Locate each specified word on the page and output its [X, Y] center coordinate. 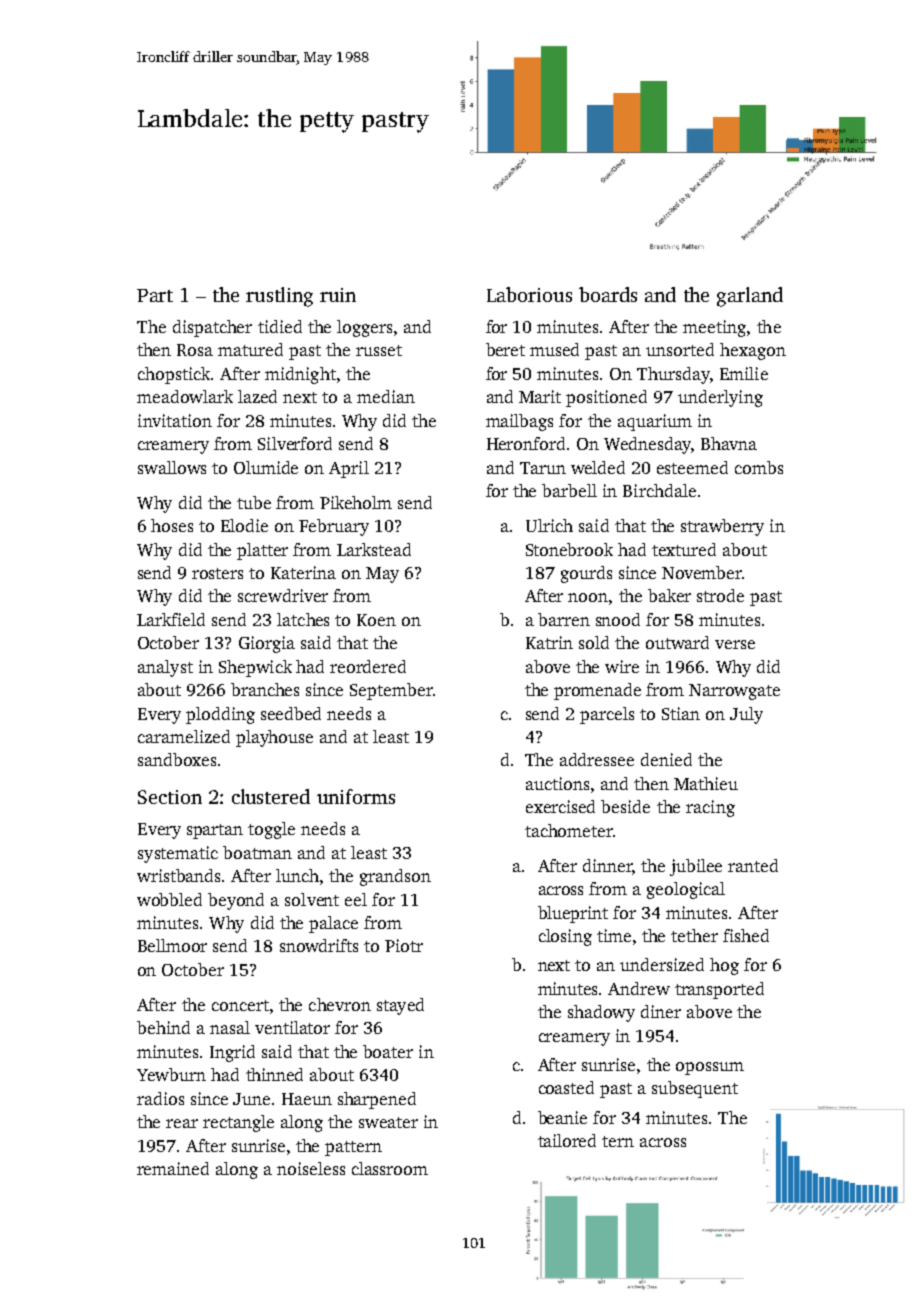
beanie [562, 1117]
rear [182, 1123]
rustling [279, 297]
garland [750, 297]
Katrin [549, 642]
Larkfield [171, 619]
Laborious [529, 294]
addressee [597, 759]
